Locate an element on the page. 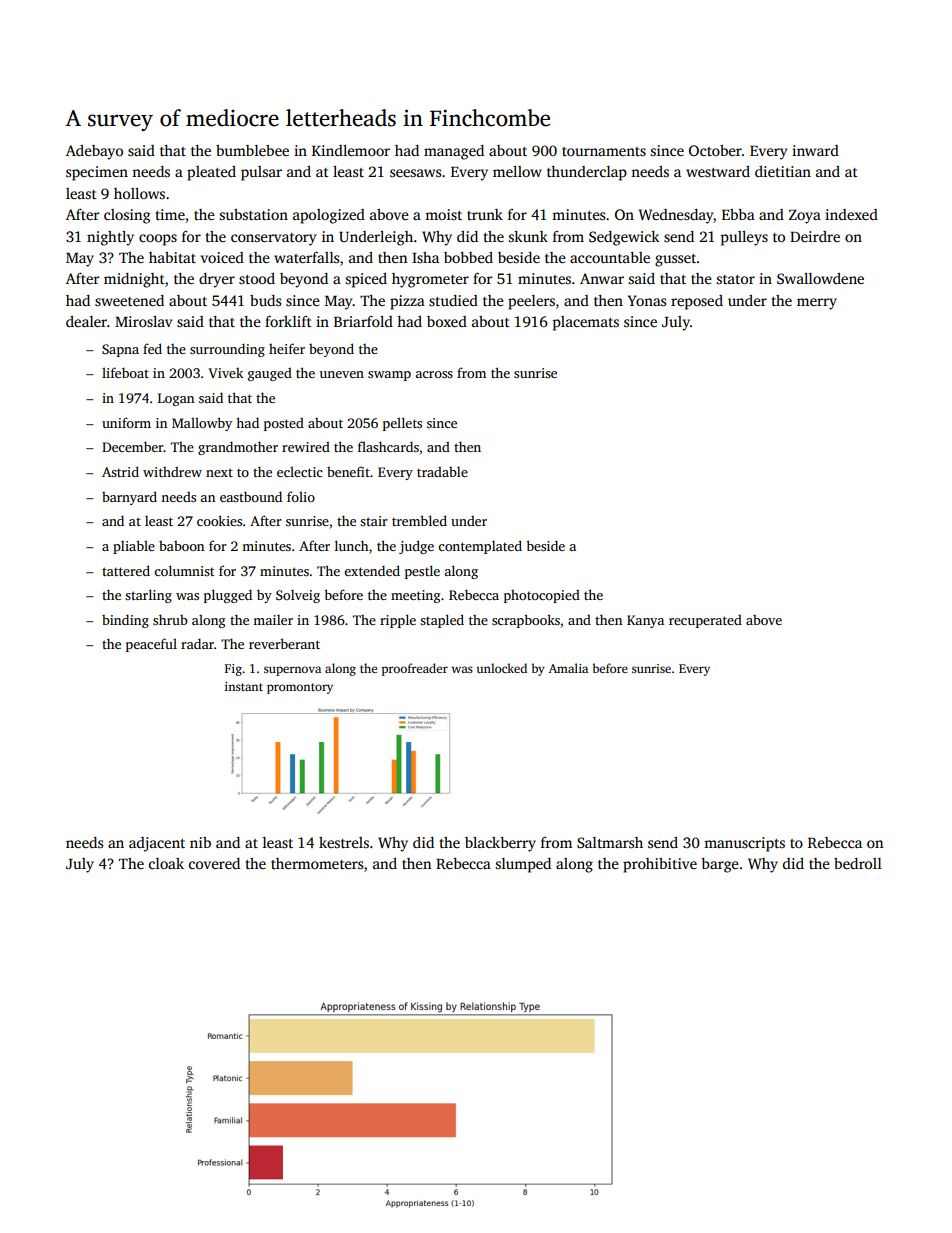  contemplated is located at coordinates (480, 547).
